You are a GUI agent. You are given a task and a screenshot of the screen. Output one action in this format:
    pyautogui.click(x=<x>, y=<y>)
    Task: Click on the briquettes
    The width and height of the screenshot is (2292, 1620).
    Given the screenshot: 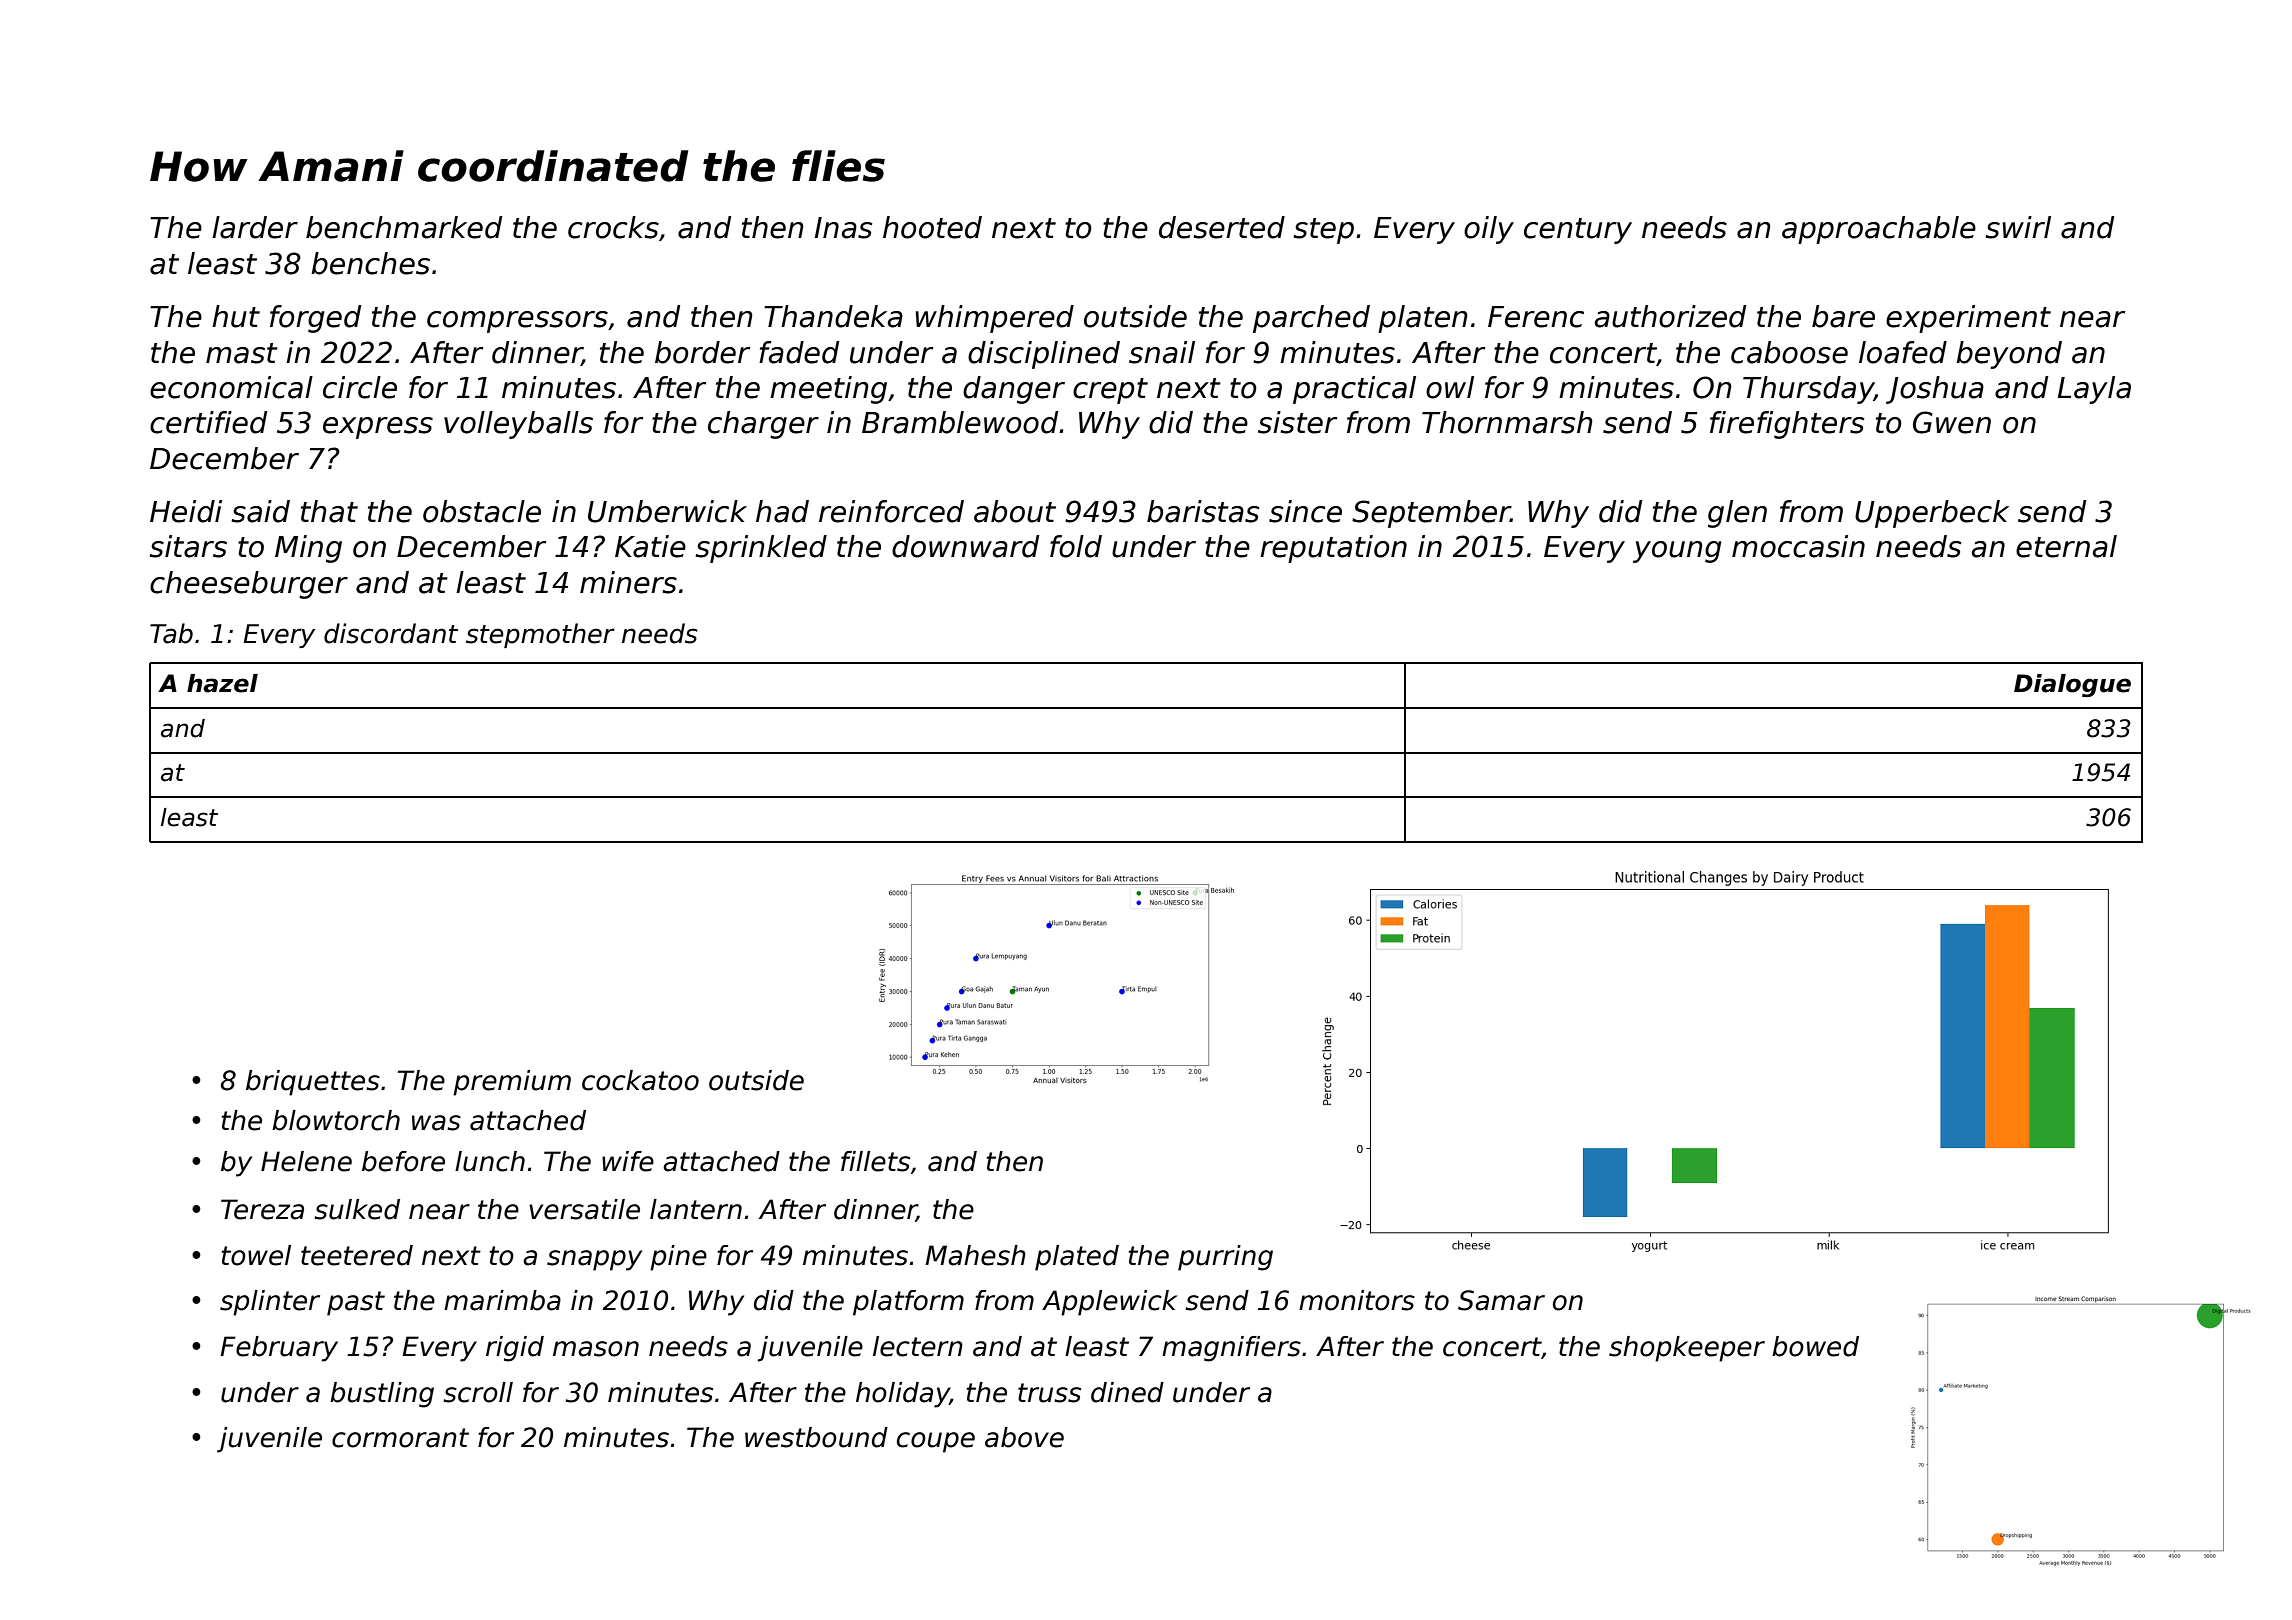 What is the action you would take?
    pyautogui.click(x=313, y=1083)
